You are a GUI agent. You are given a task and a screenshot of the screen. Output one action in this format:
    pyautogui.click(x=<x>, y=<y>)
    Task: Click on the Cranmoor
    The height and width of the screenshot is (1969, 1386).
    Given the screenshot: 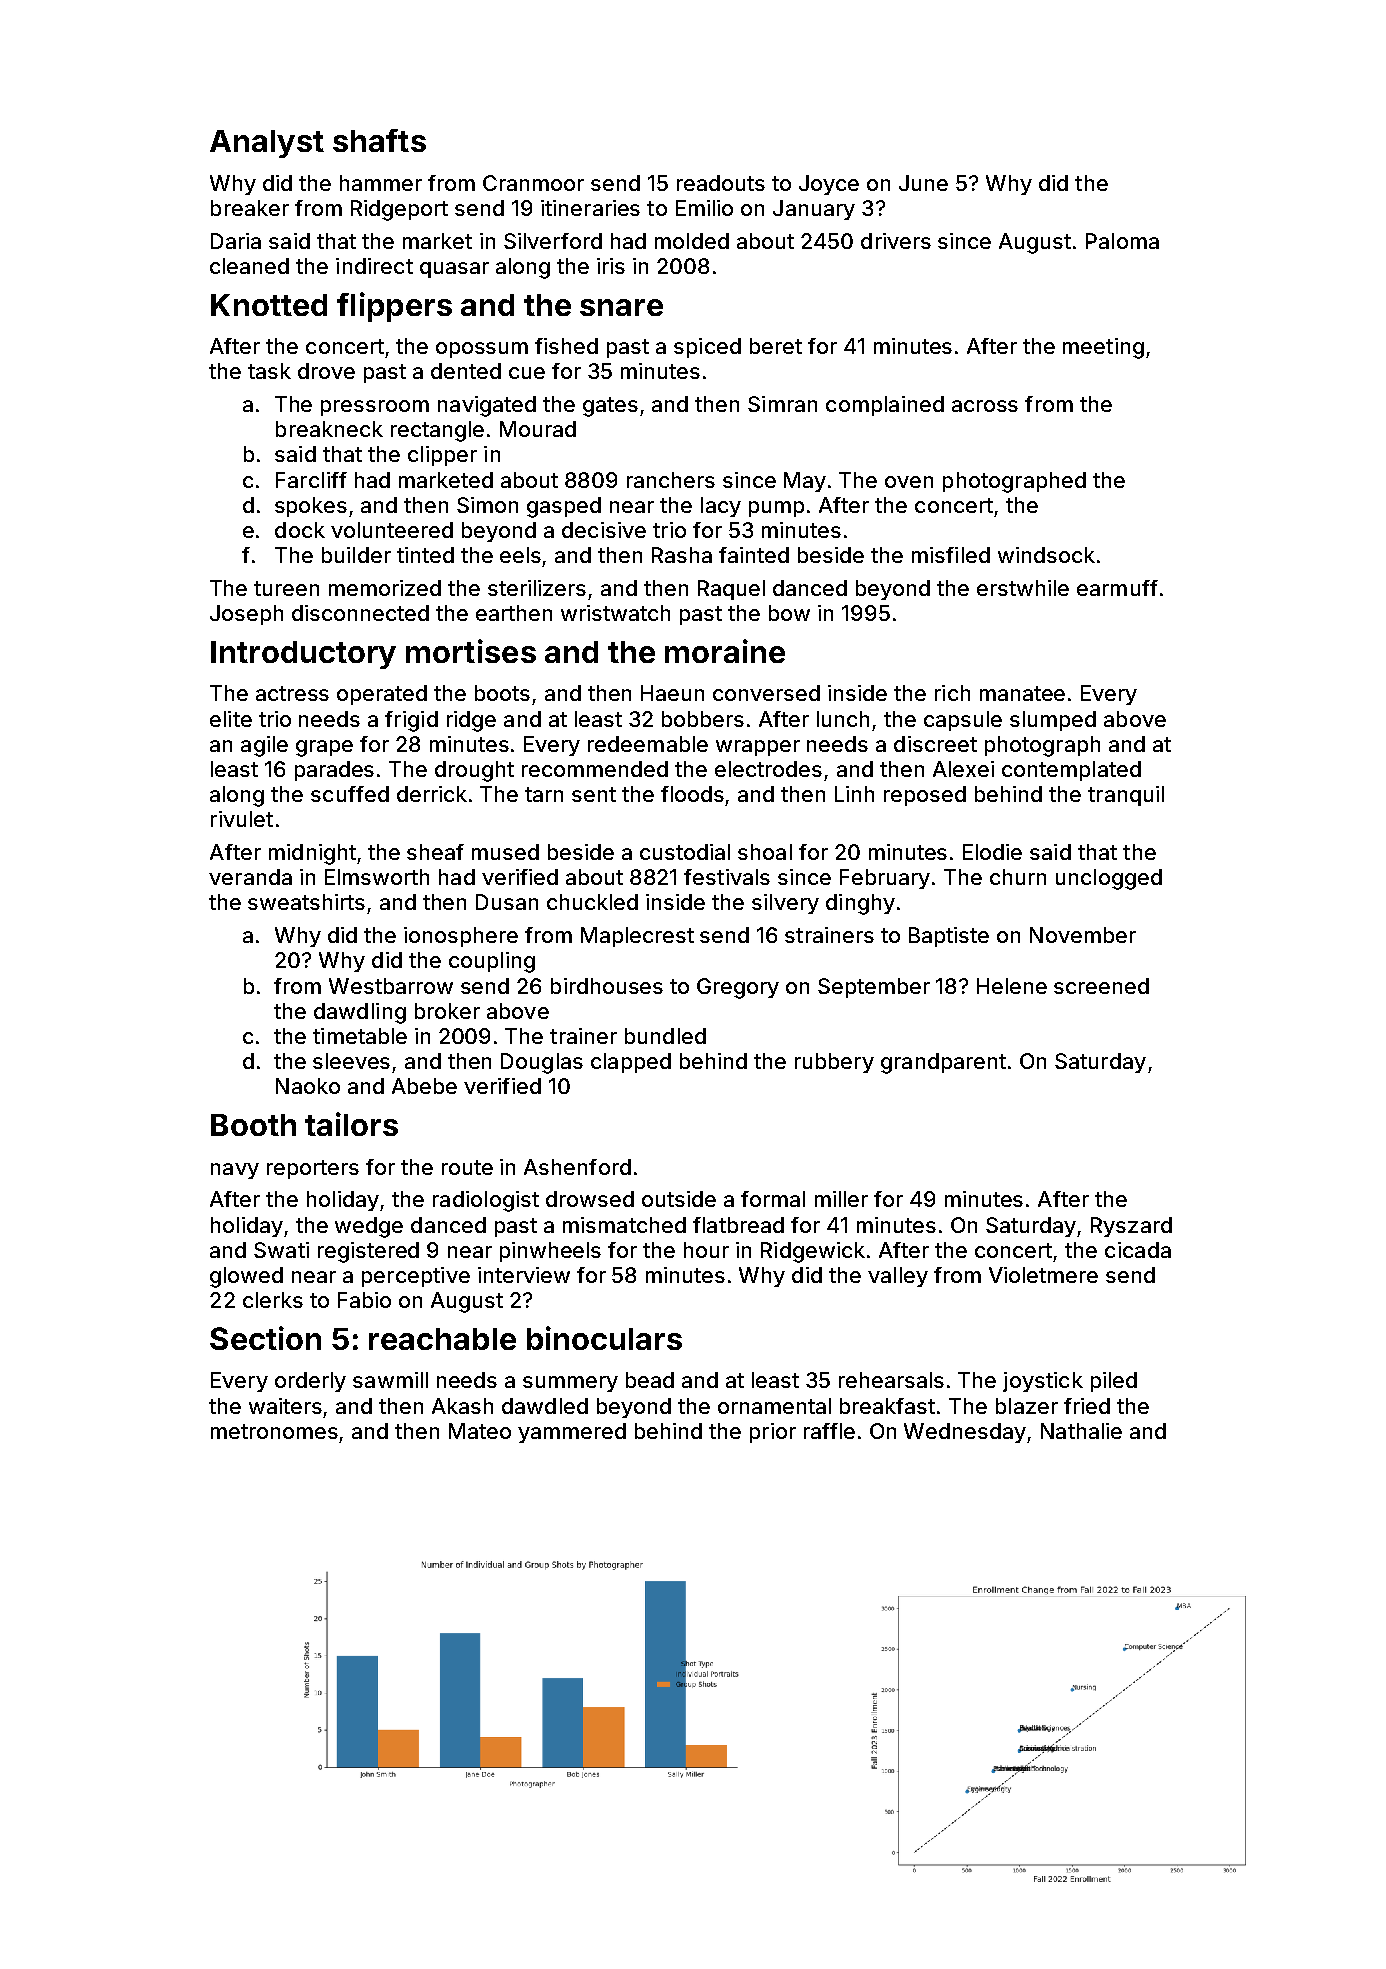 What is the action you would take?
    pyautogui.click(x=533, y=183)
